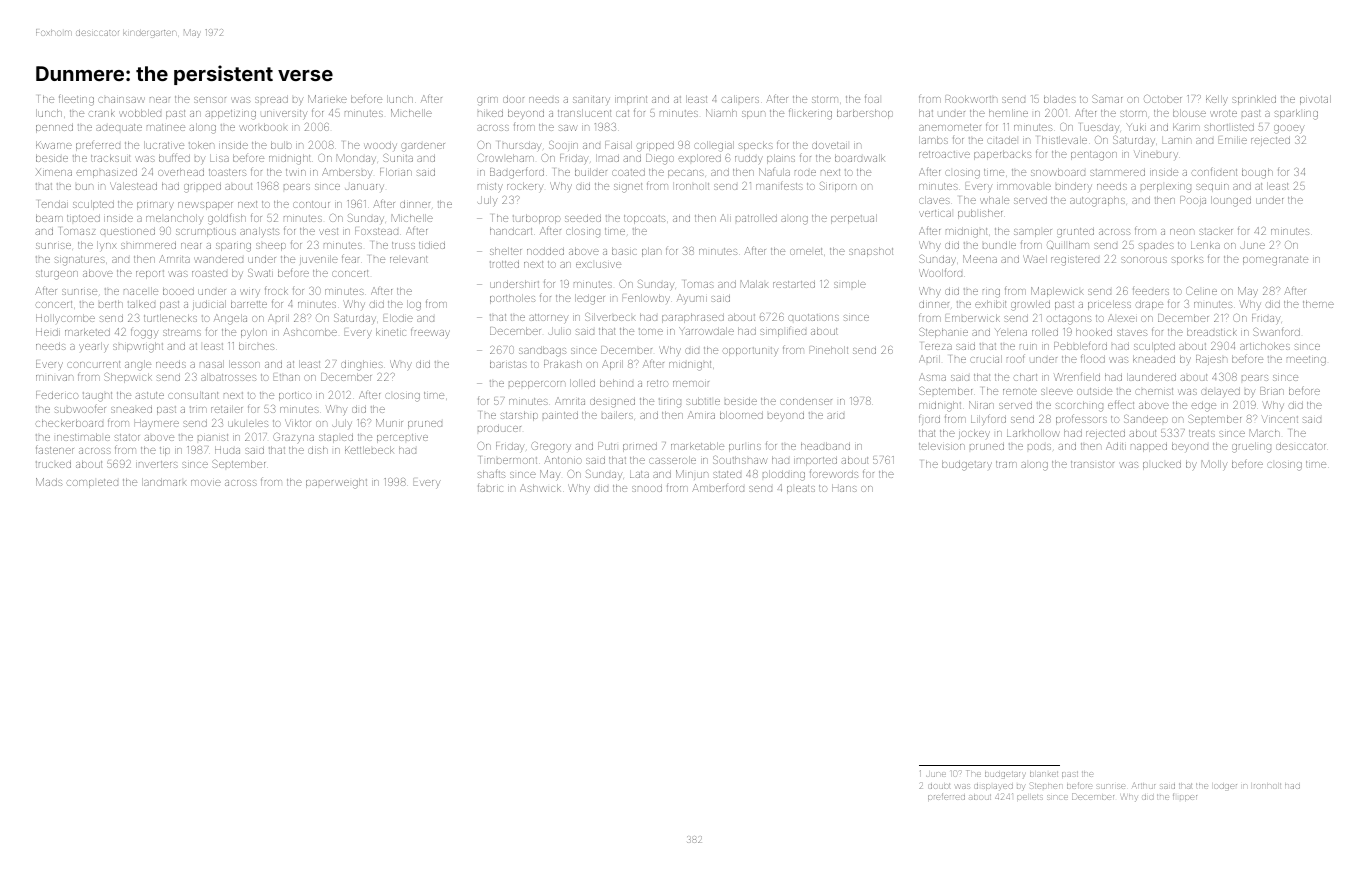  What do you see at coordinates (540, 488) in the document?
I see `Ashwick` at bounding box center [540, 488].
